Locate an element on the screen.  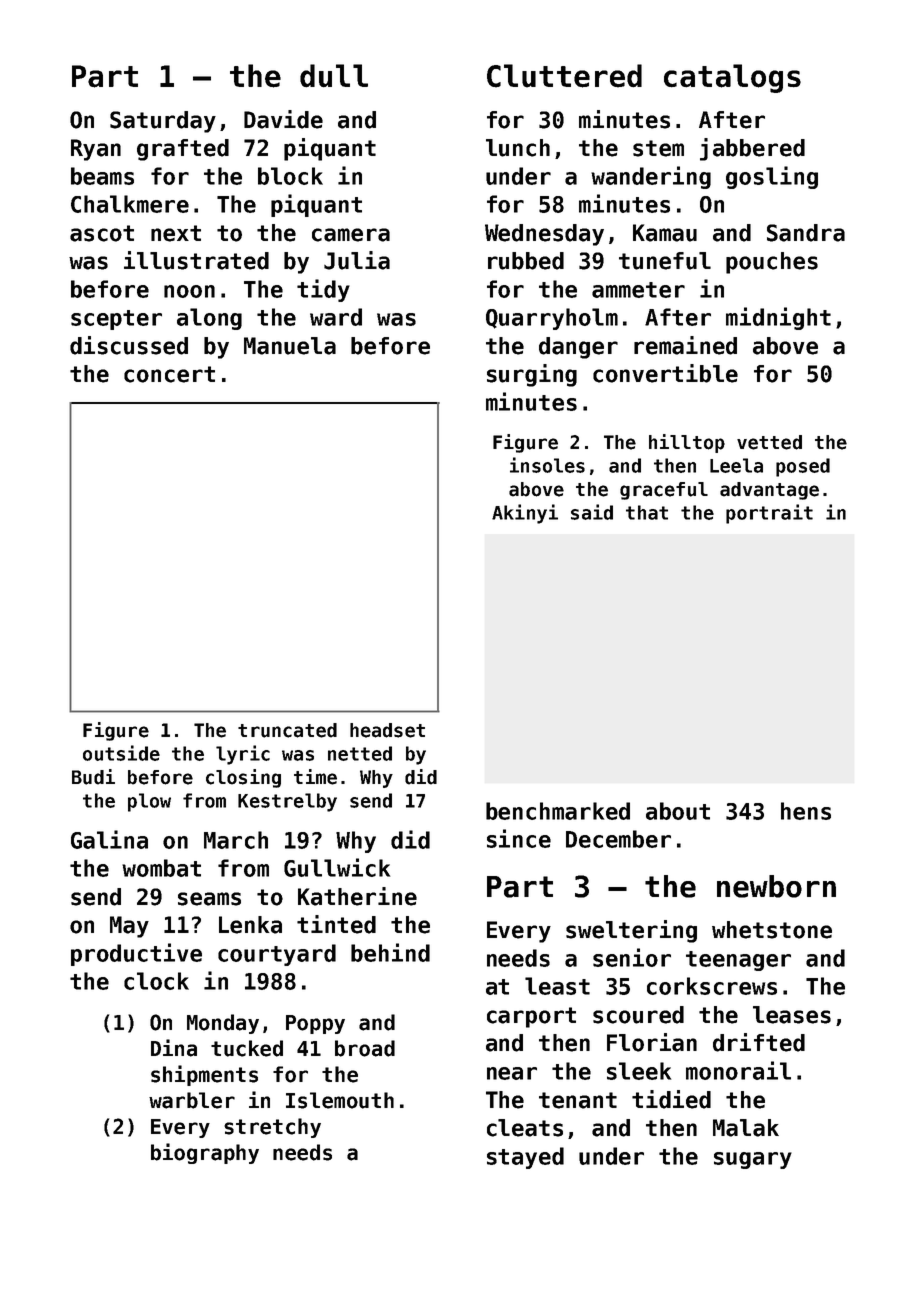
catalogs is located at coordinates (732, 78).
